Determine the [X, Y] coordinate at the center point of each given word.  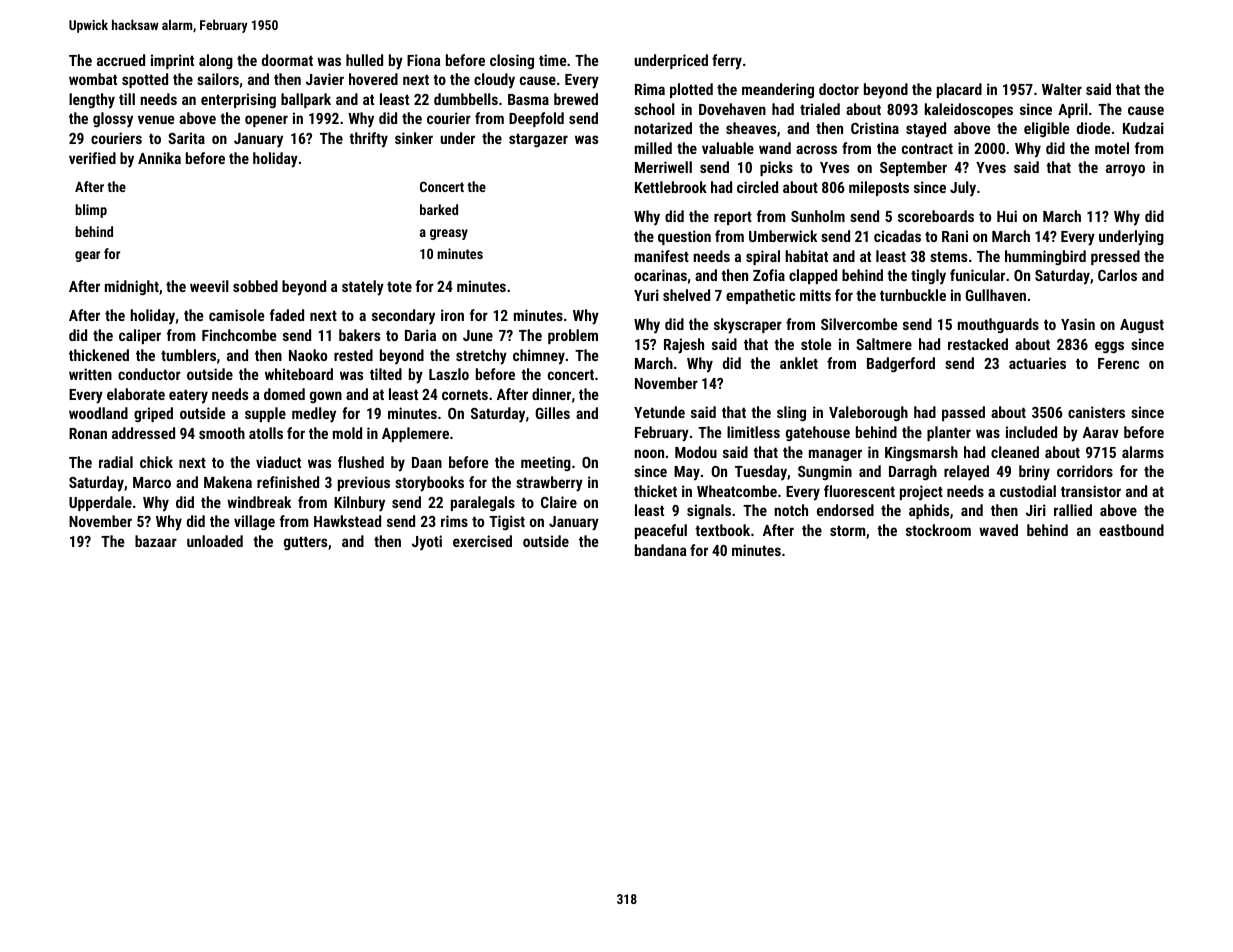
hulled [364, 60]
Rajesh [684, 346]
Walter [1062, 89]
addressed [143, 433]
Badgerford [901, 364]
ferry [727, 62]
